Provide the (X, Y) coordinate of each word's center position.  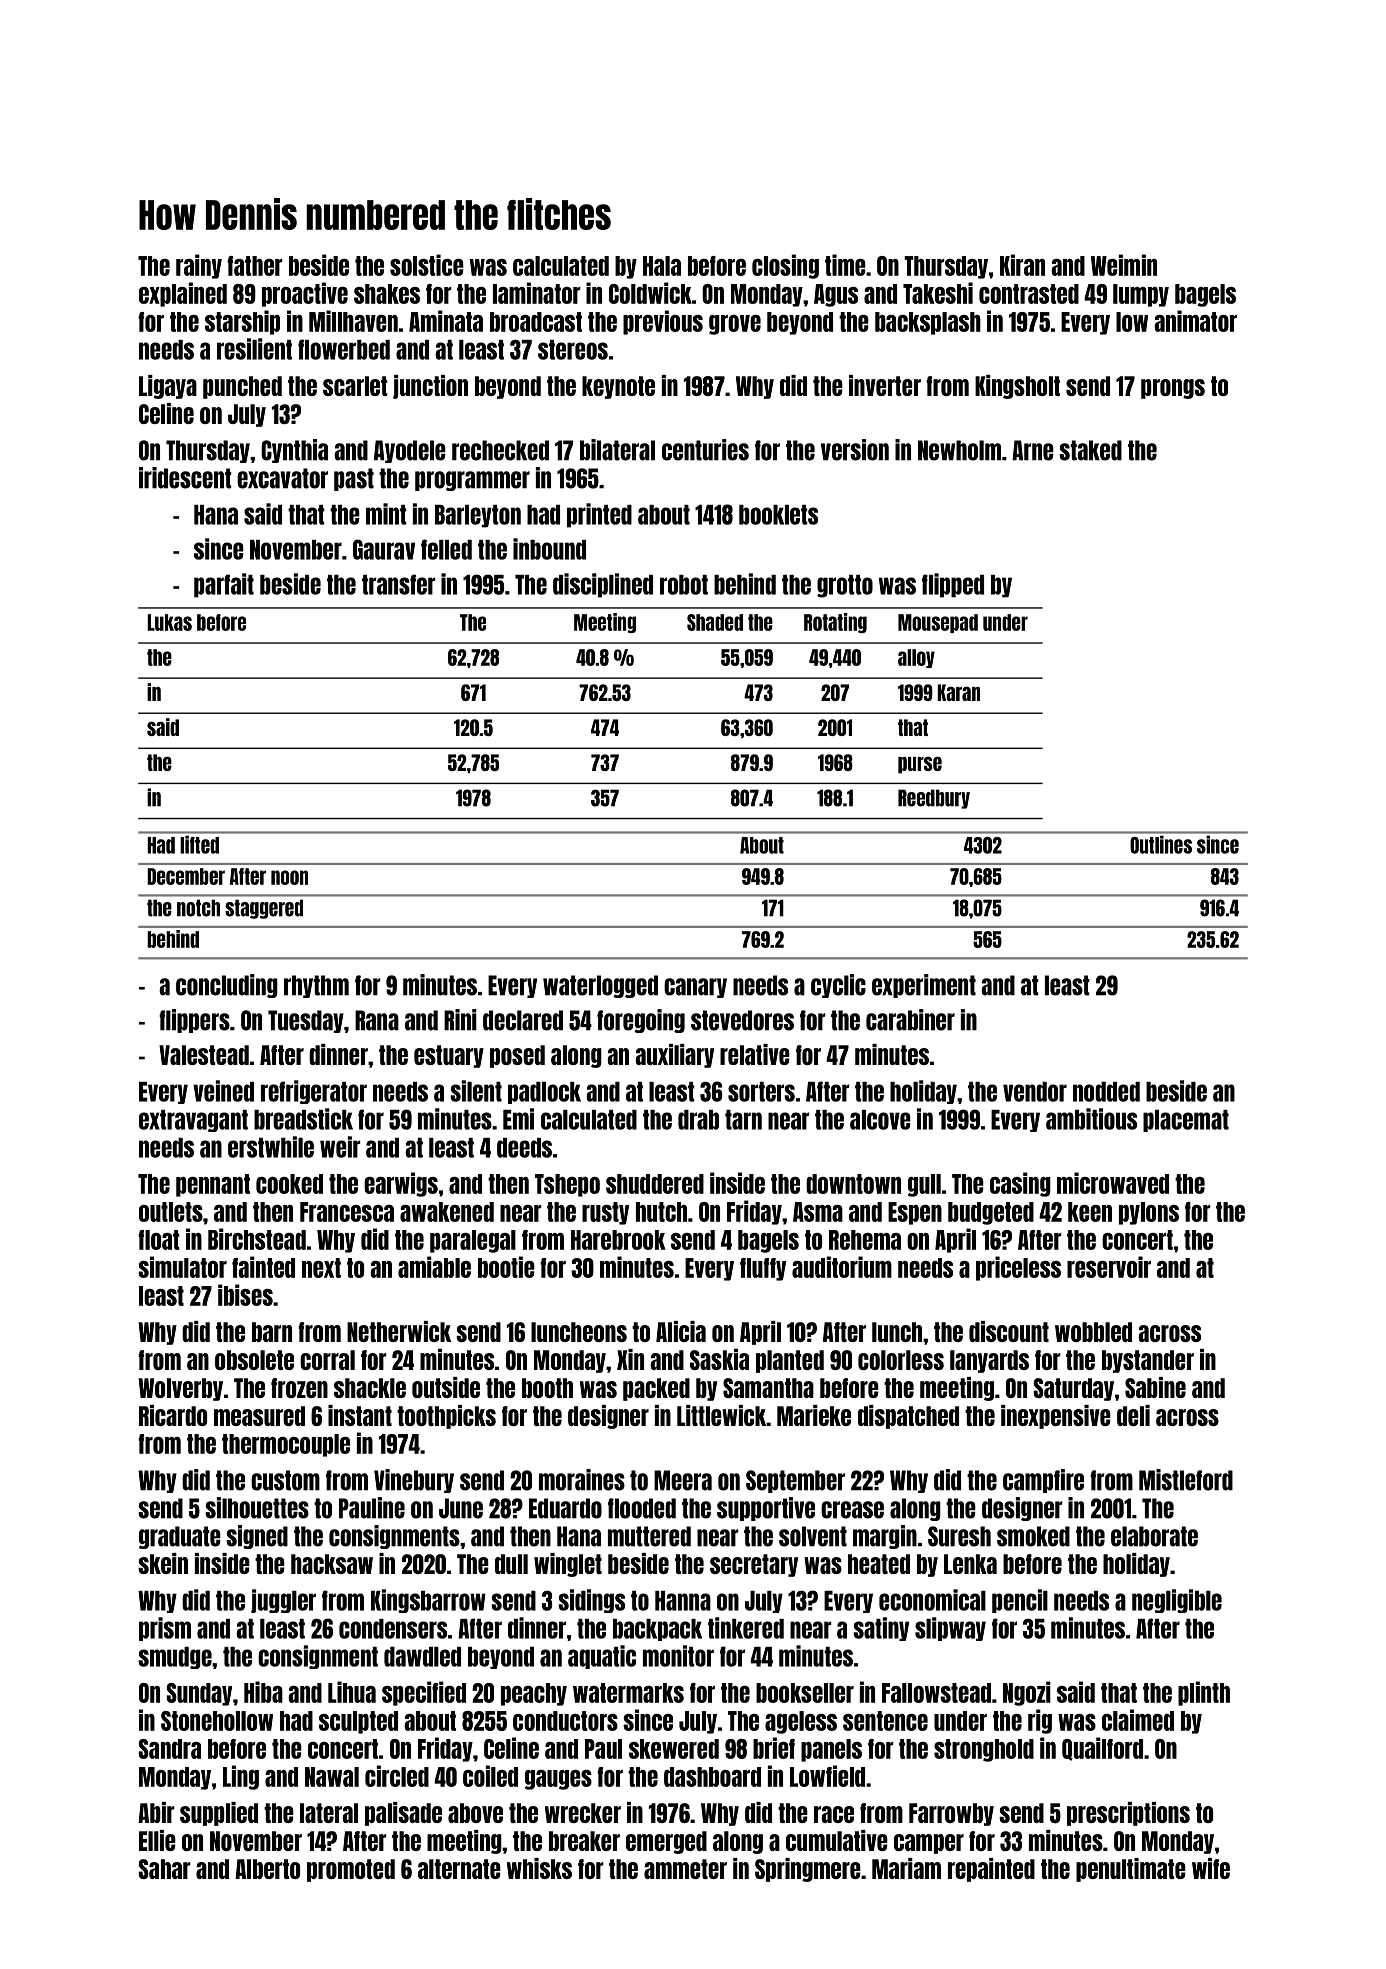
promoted (351, 1870)
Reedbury (934, 799)
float (159, 1240)
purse (920, 765)
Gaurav (384, 549)
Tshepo (567, 1185)
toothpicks (446, 1417)
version (855, 450)
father (255, 266)
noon (289, 877)
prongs (1173, 389)
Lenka (970, 1564)
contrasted (1029, 294)
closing (785, 266)
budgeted (991, 1213)
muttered (649, 1536)
